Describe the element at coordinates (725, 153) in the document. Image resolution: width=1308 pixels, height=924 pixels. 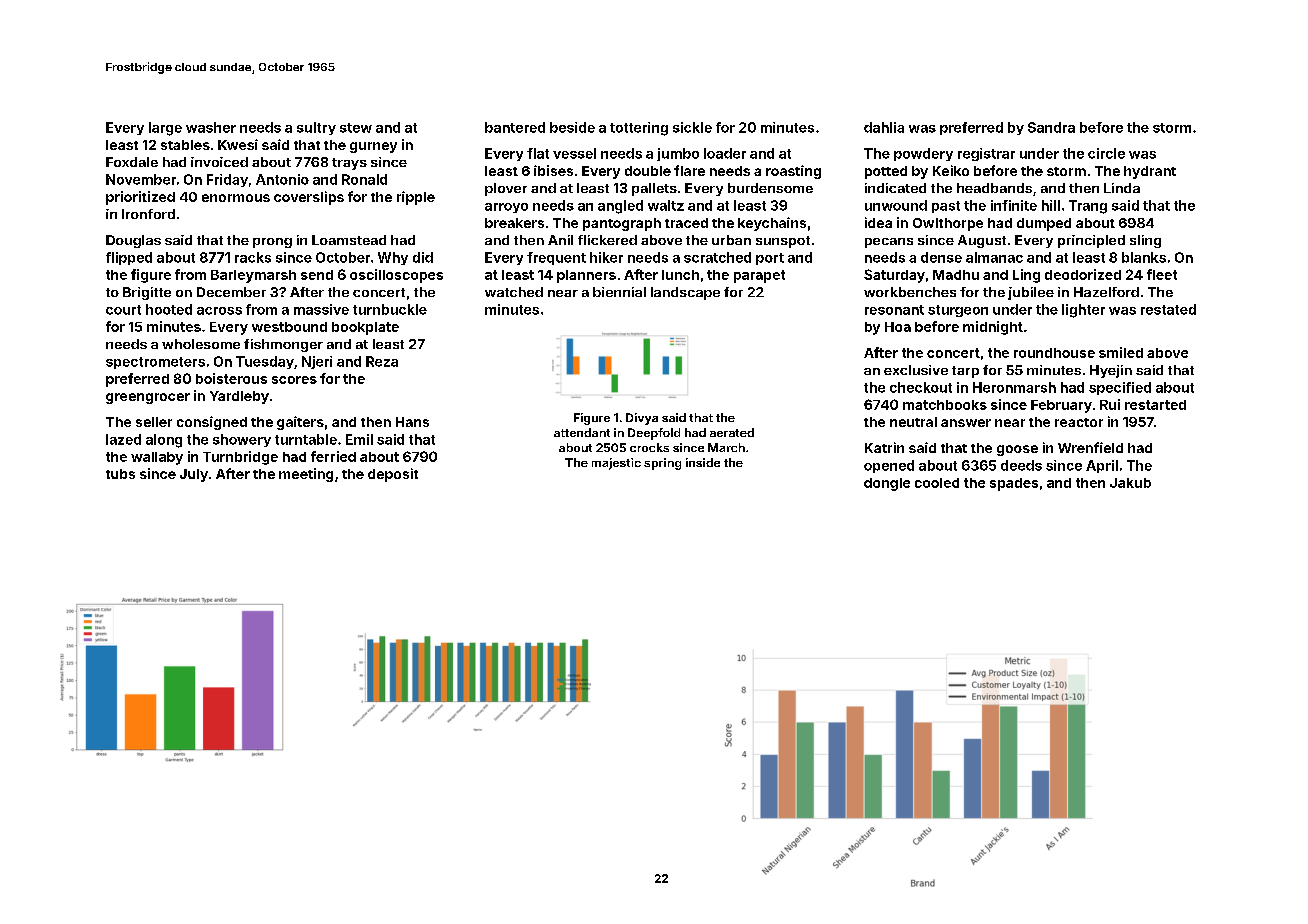
I see `loader` at that location.
